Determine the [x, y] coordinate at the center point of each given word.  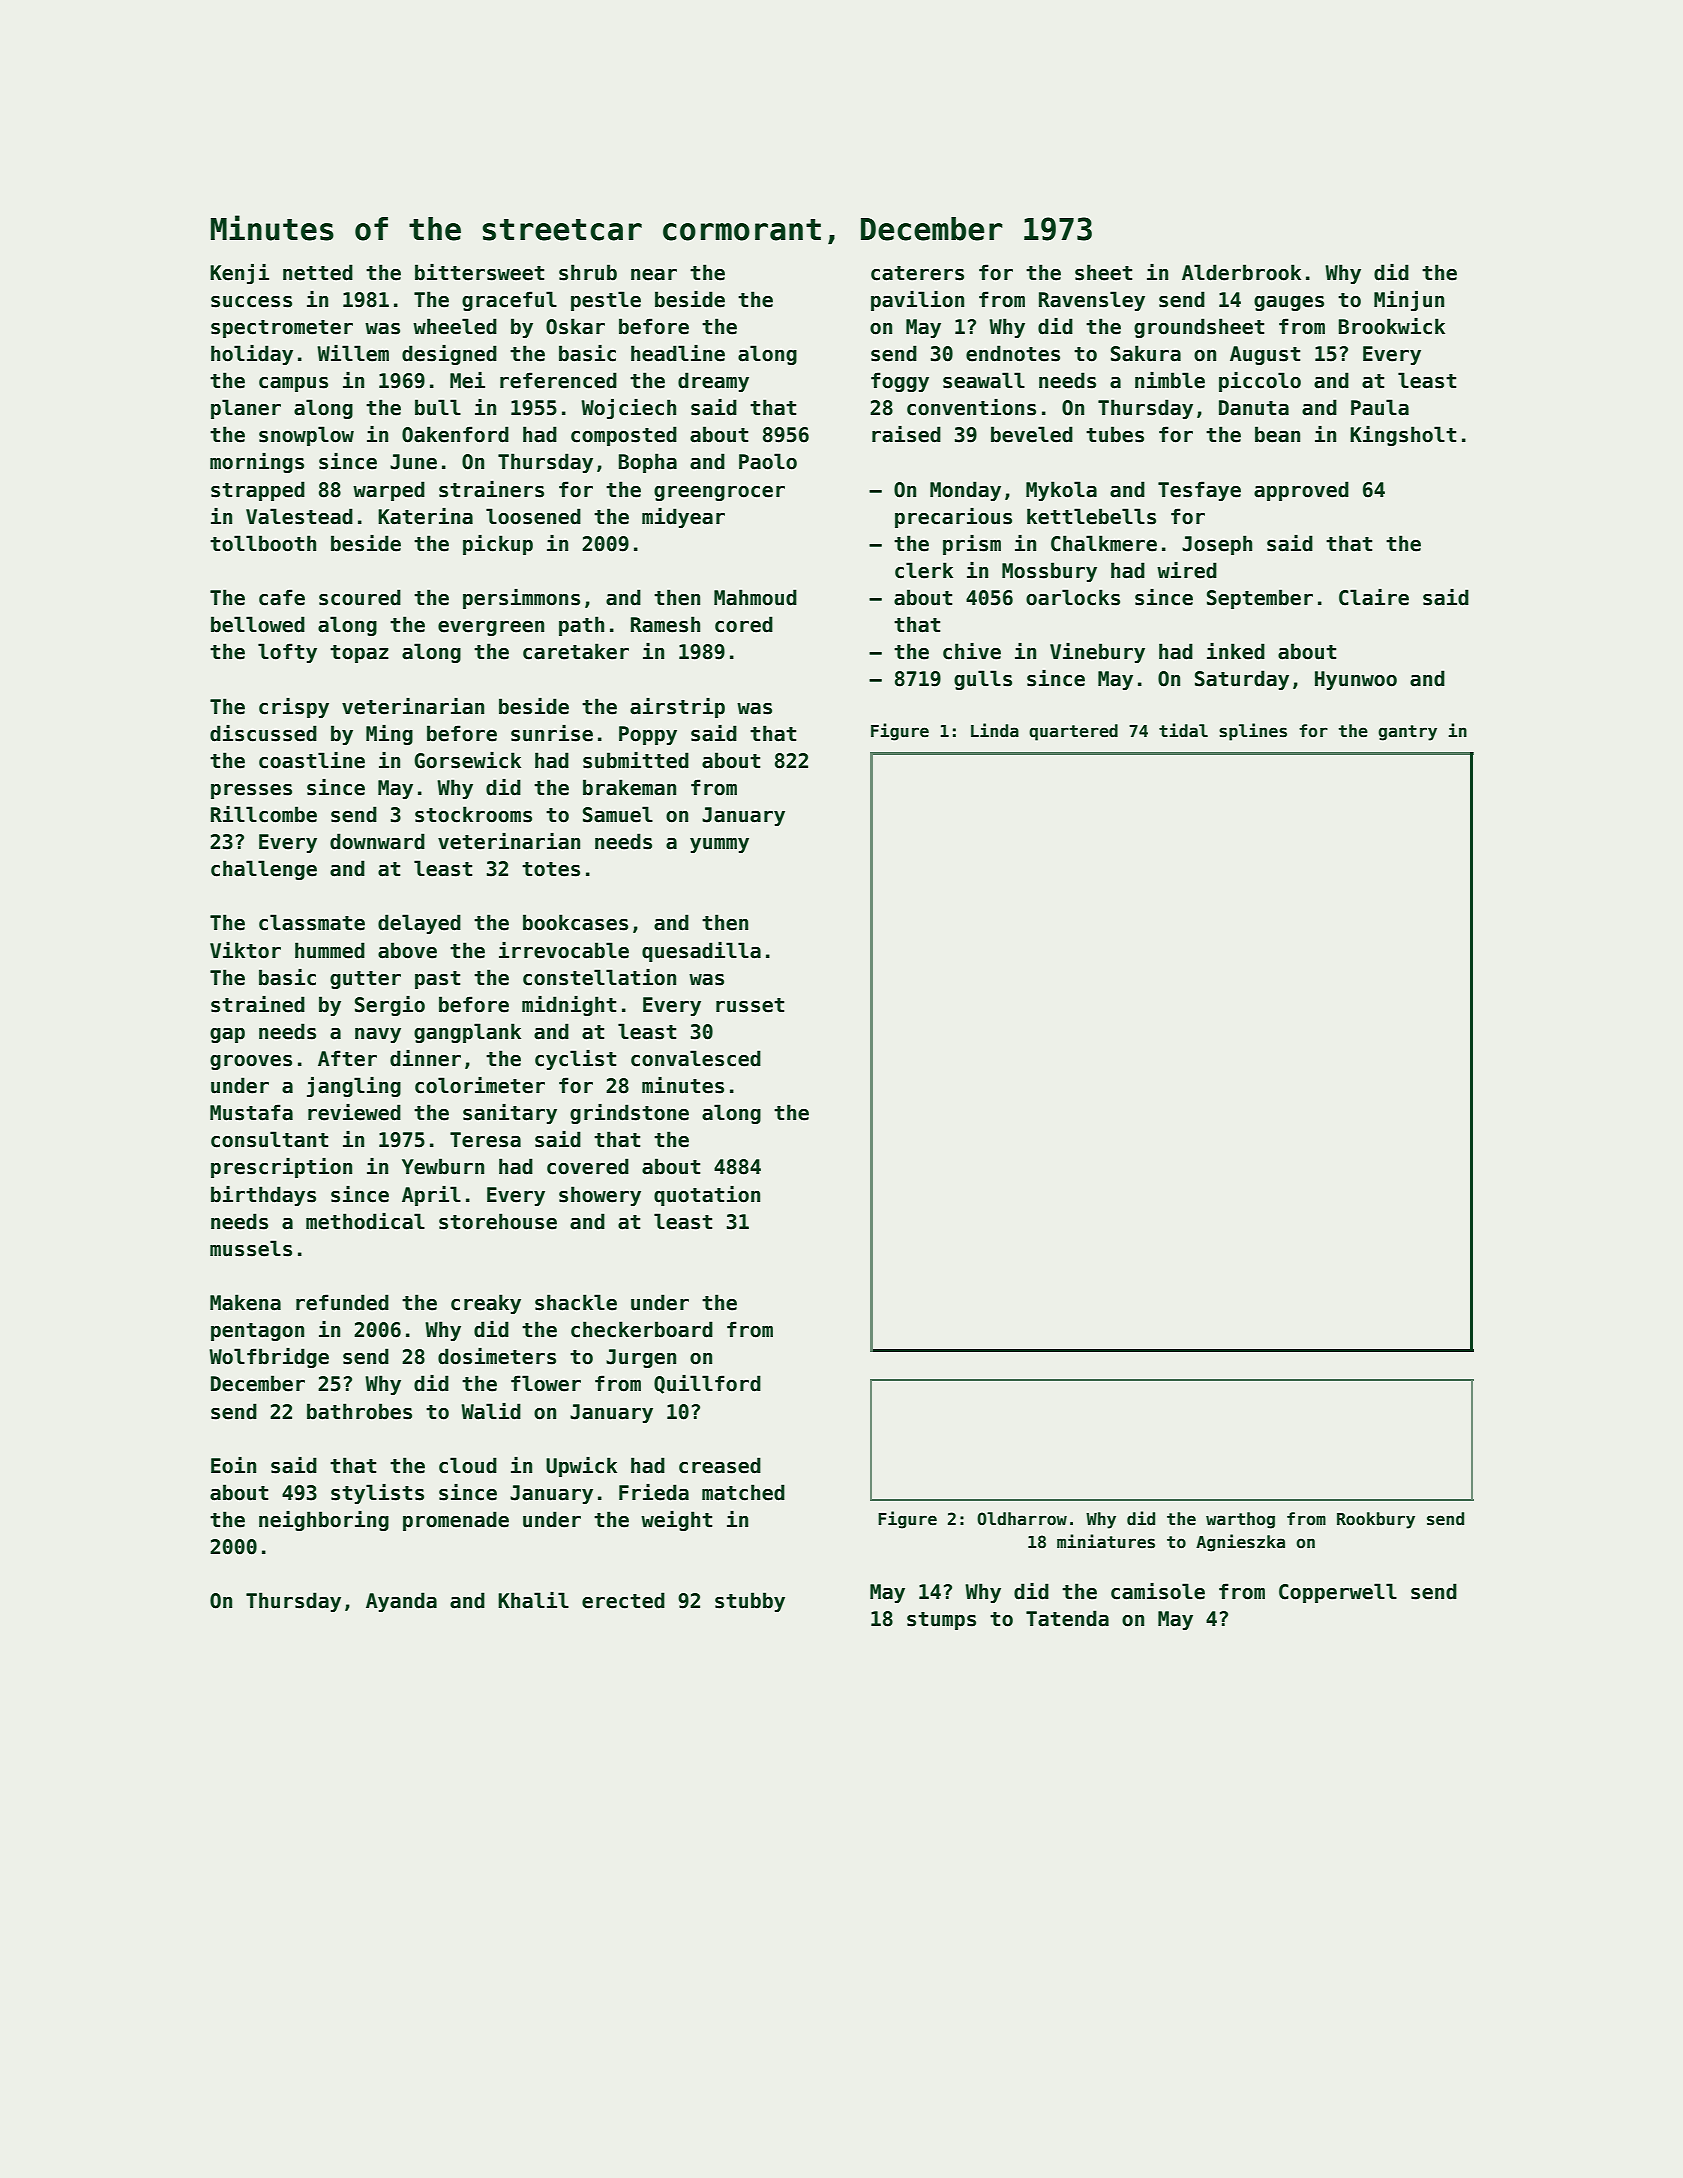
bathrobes [359, 1411]
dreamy [713, 382]
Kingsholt [1403, 436]
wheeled [455, 326]
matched [743, 1492]
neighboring [324, 1521]
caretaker [576, 651]
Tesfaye [1199, 491]
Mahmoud [755, 597]
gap [227, 1035]
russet [750, 1005]
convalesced [696, 1058]
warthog [1240, 1520]
